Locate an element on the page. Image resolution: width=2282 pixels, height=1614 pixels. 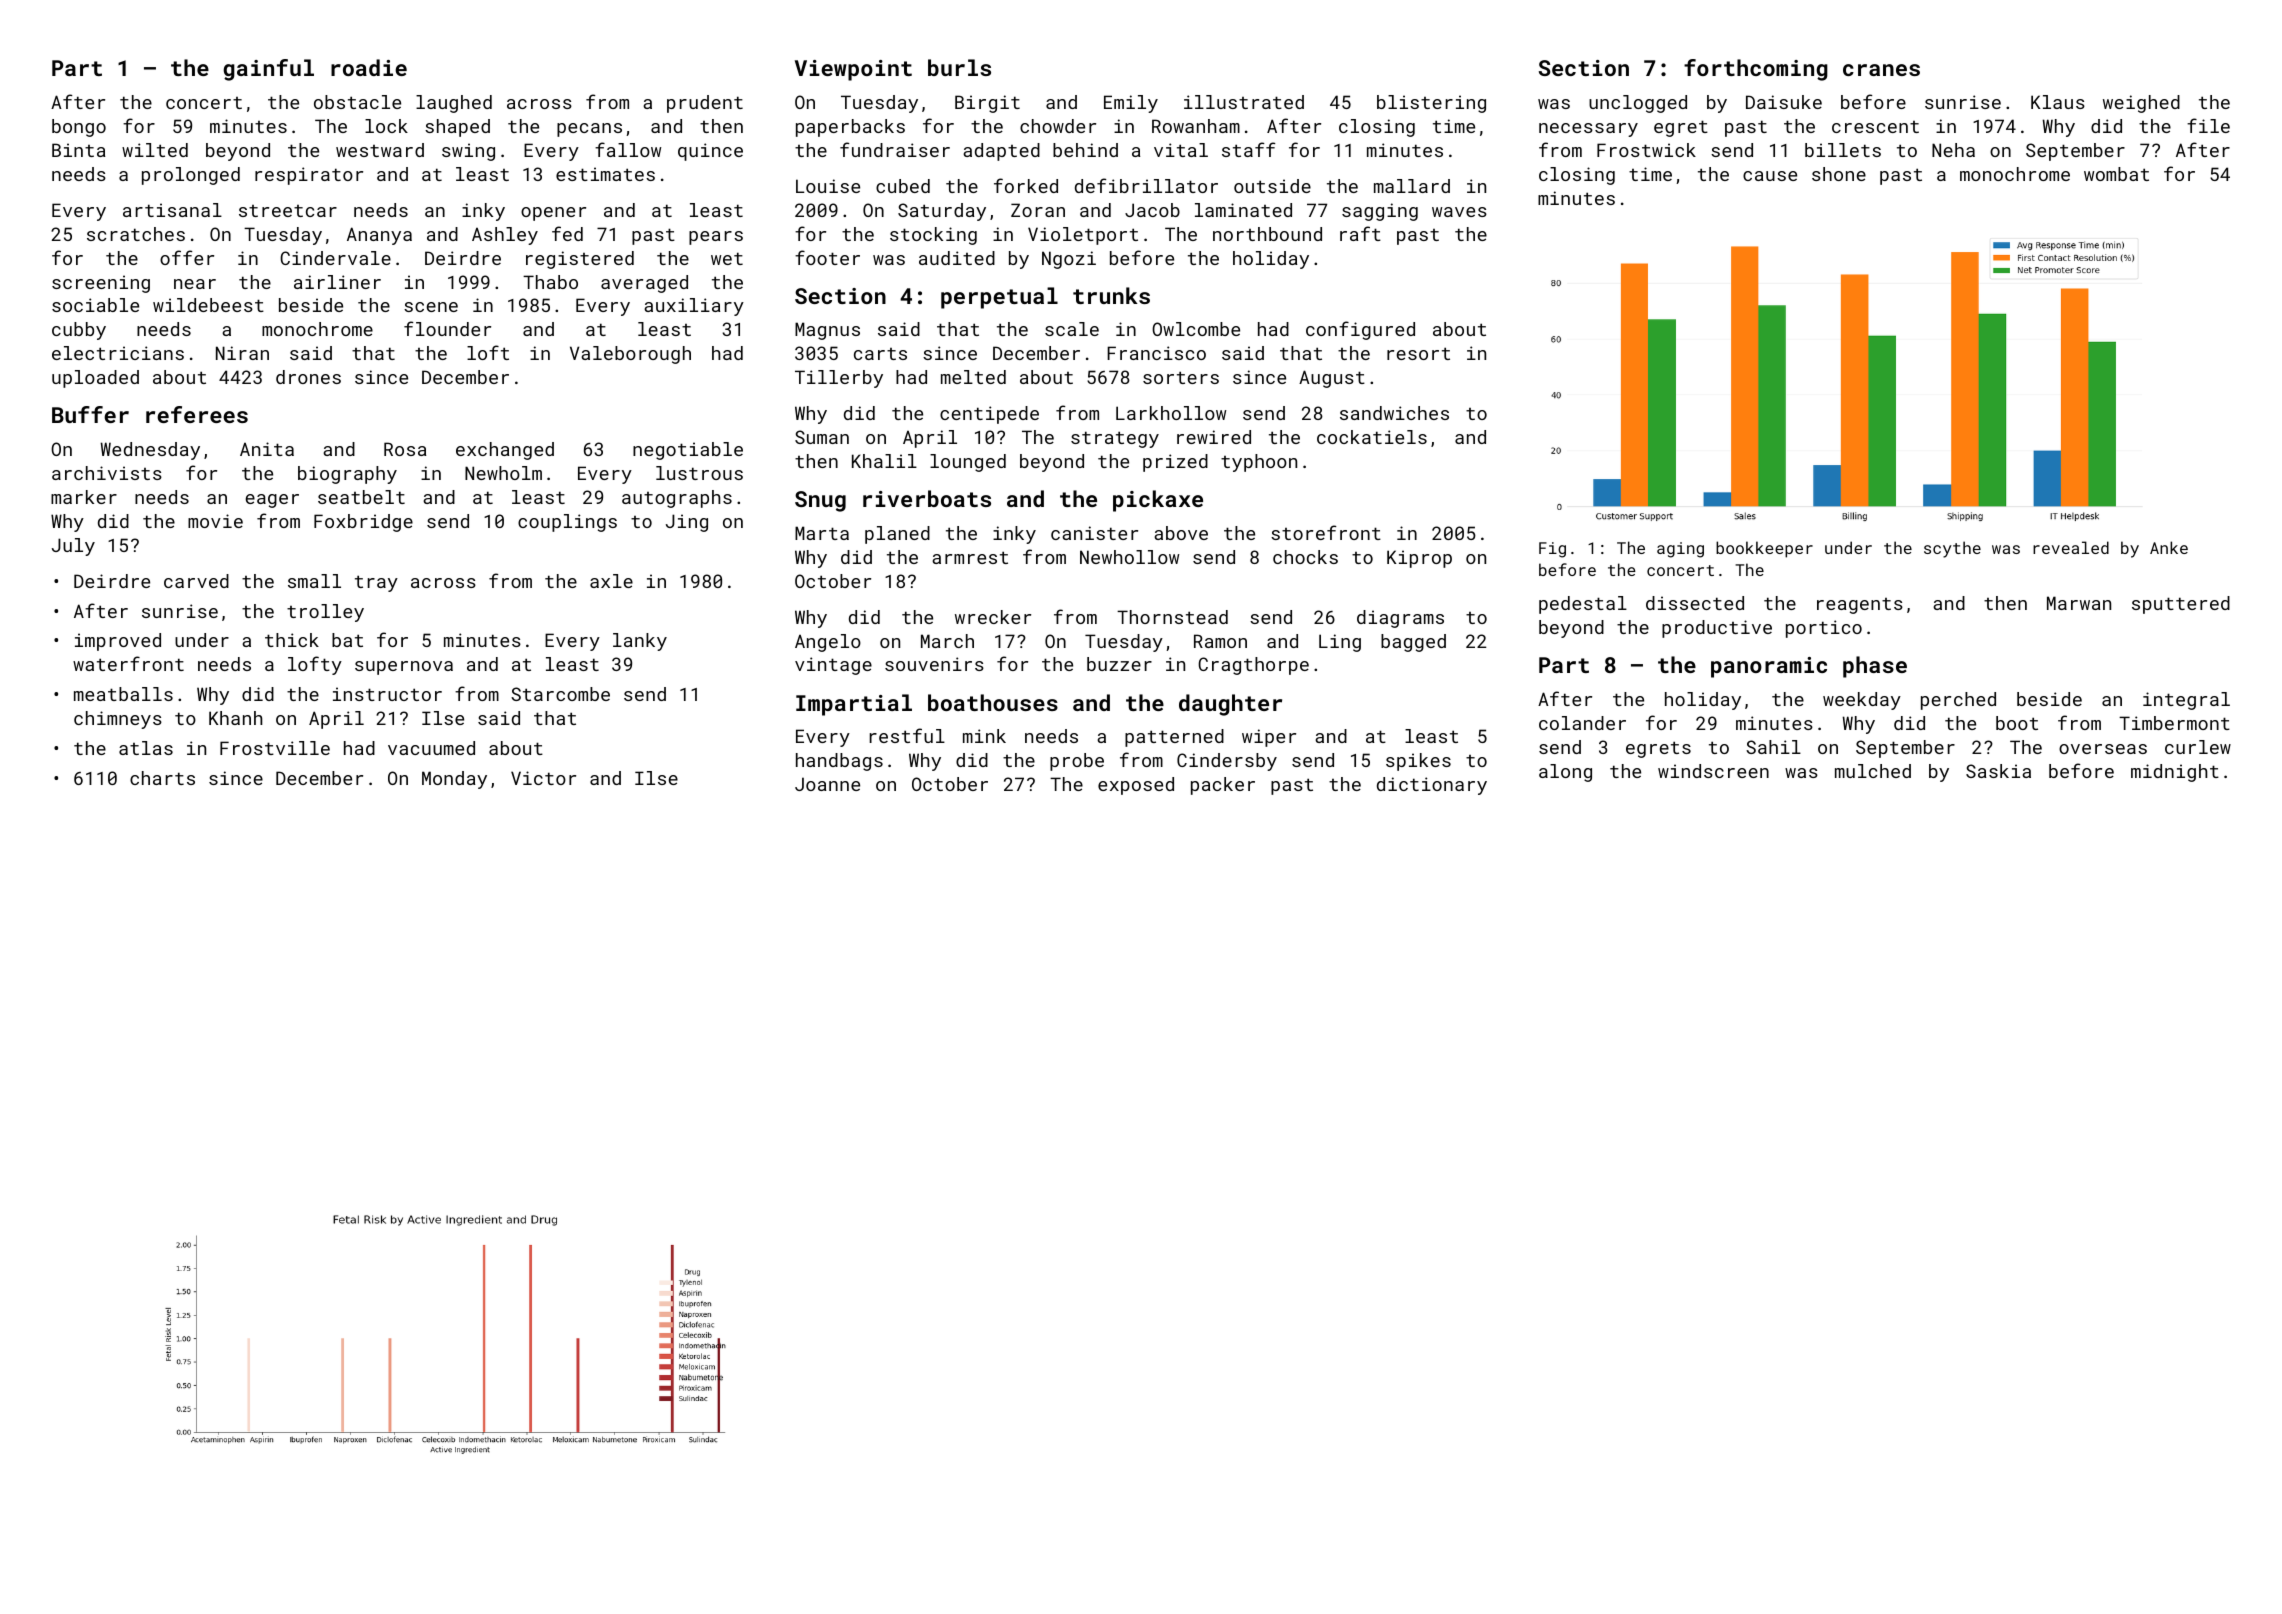
gainful is located at coordinates (268, 70).
